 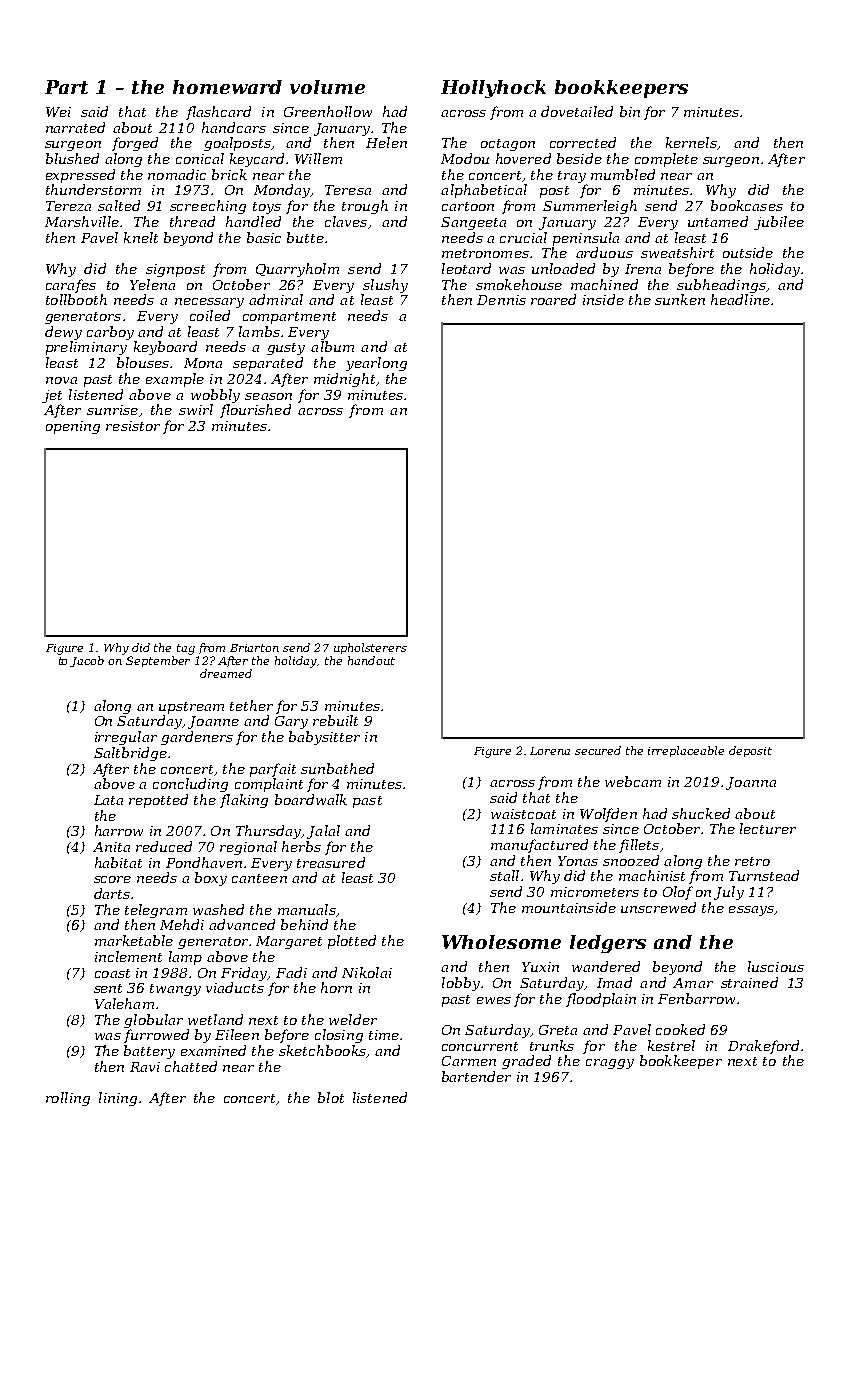 I want to click on thread, so click(x=192, y=221).
